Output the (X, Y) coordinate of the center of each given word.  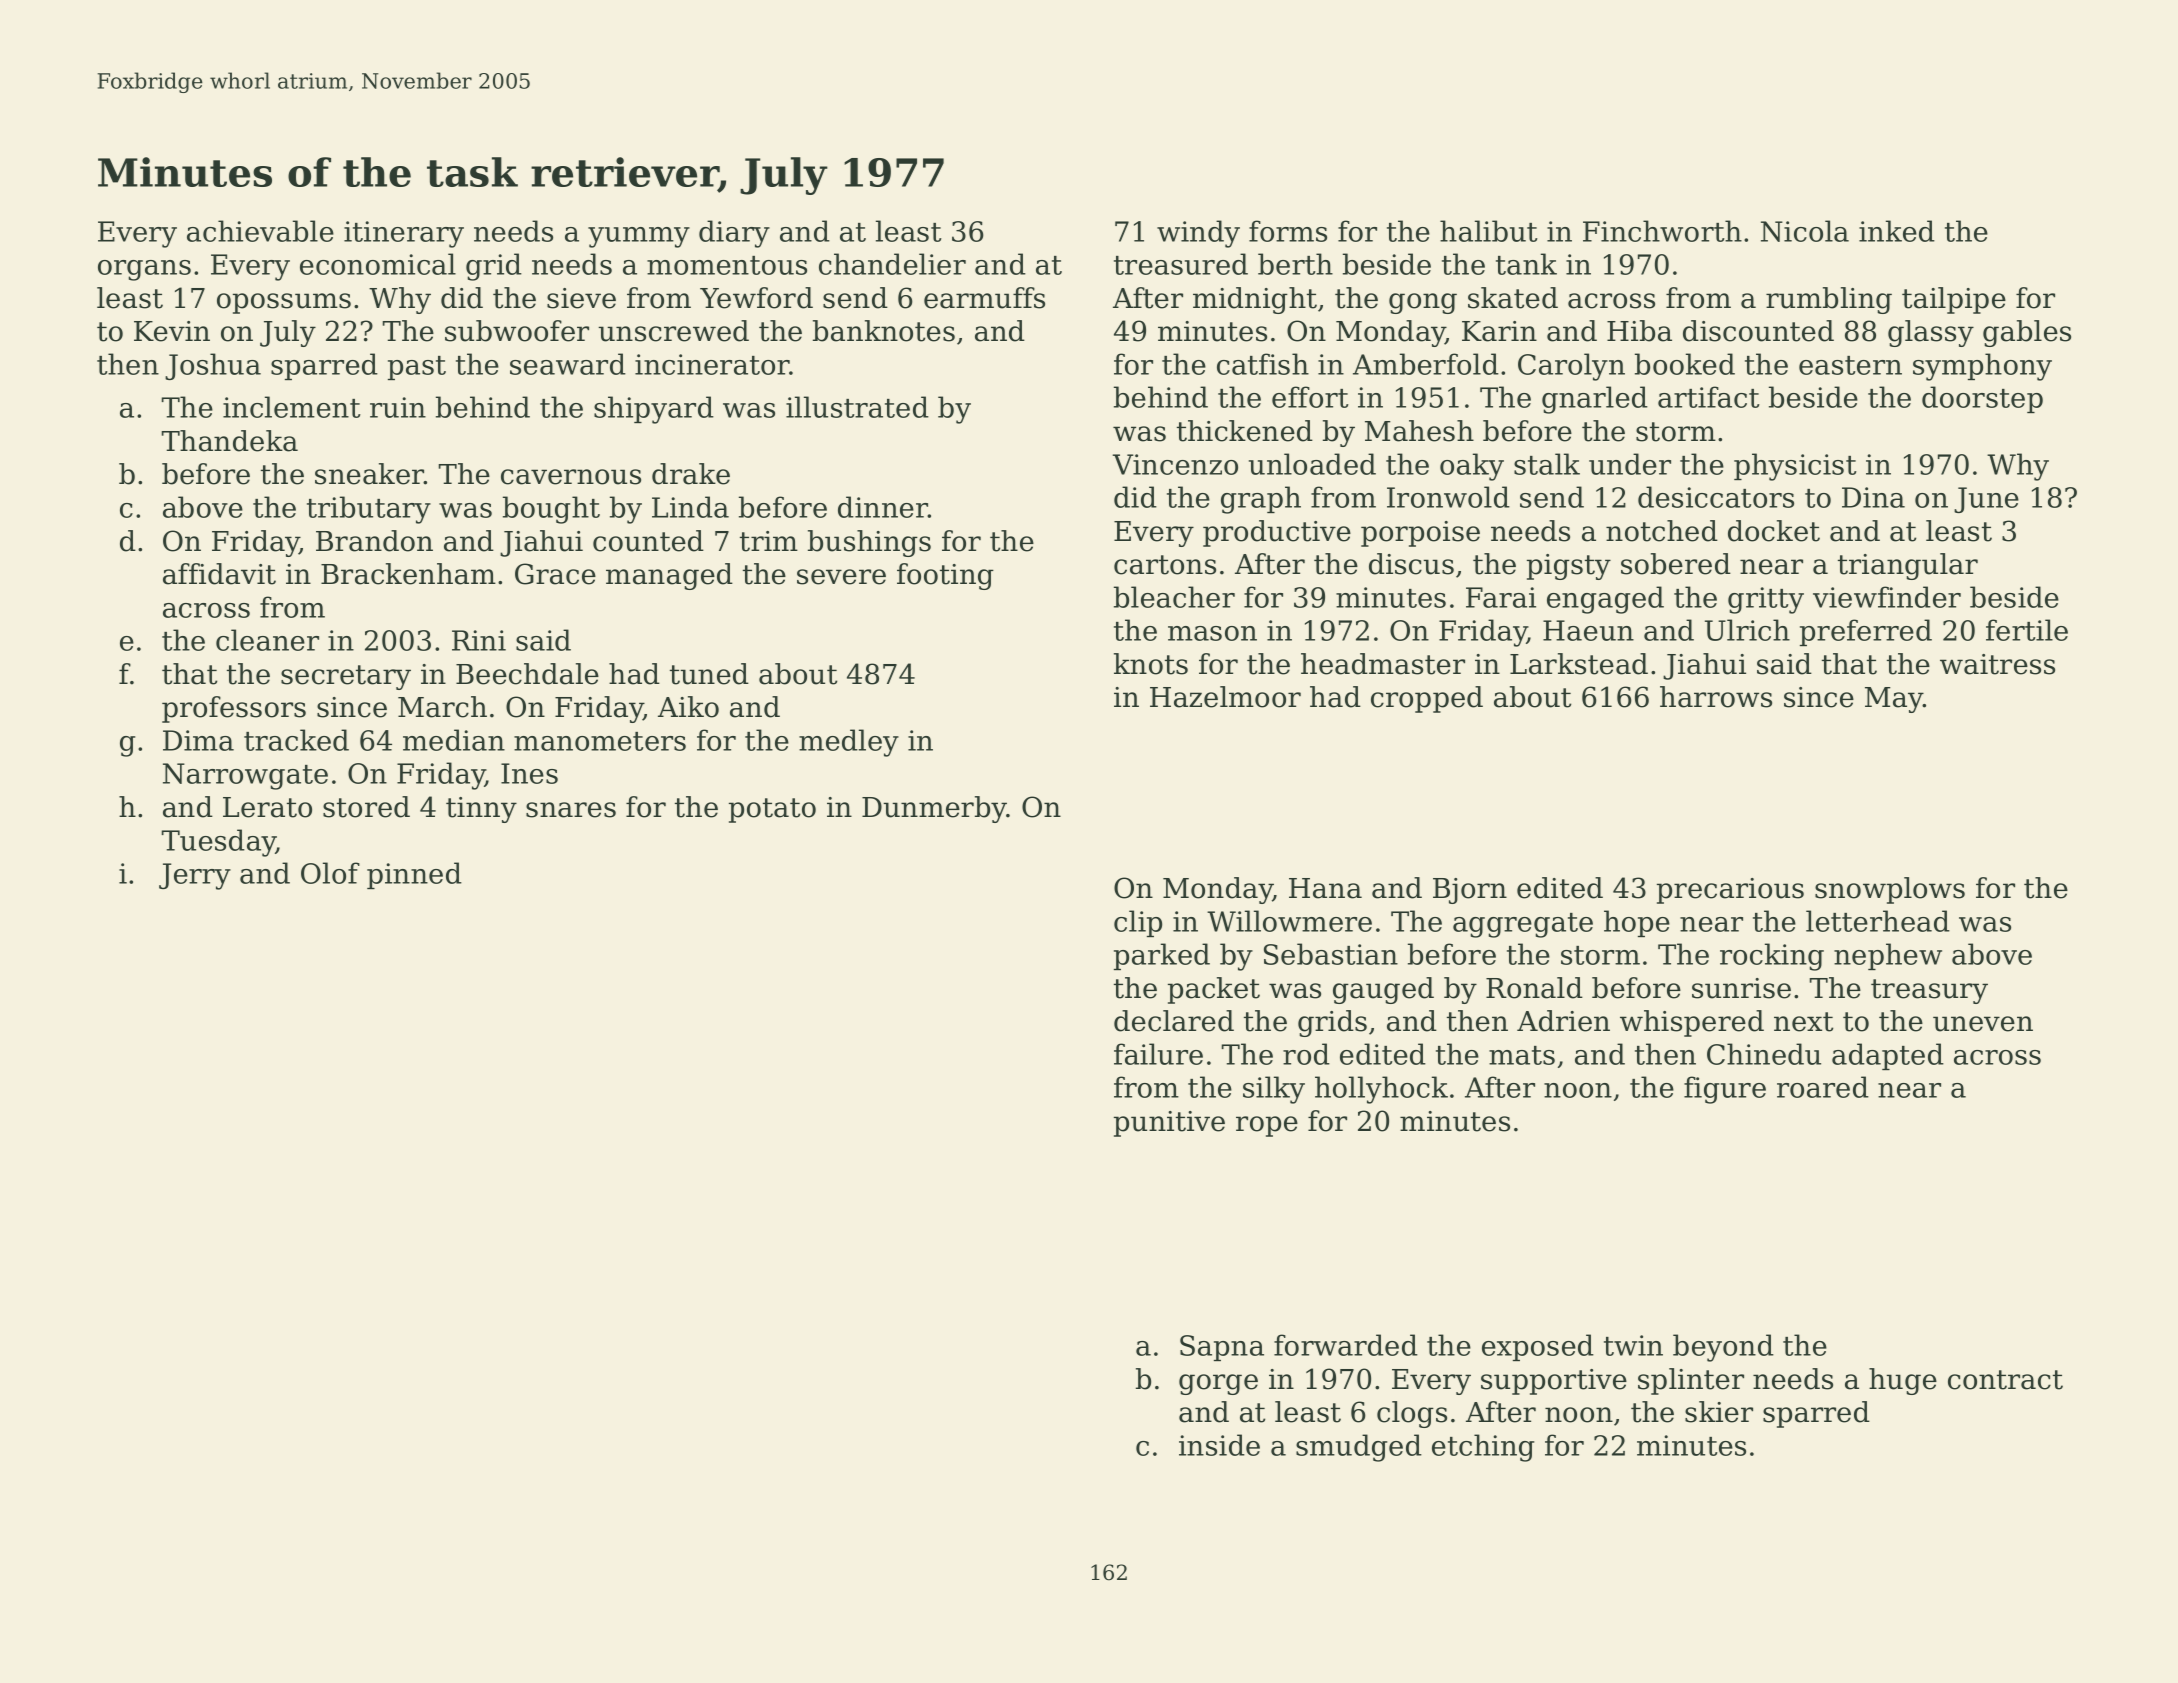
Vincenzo (1175, 464)
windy (1198, 234)
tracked (296, 740)
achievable (260, 231)
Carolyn (1571, 367)
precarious (1730, 891)
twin (1633, 1345)
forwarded (1346, 1345)
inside (1219, 1445)
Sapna (1222, 1348)
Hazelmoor (1225, 697)
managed (669, 576)
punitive (1169, 1124)
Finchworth (1662, 231)
